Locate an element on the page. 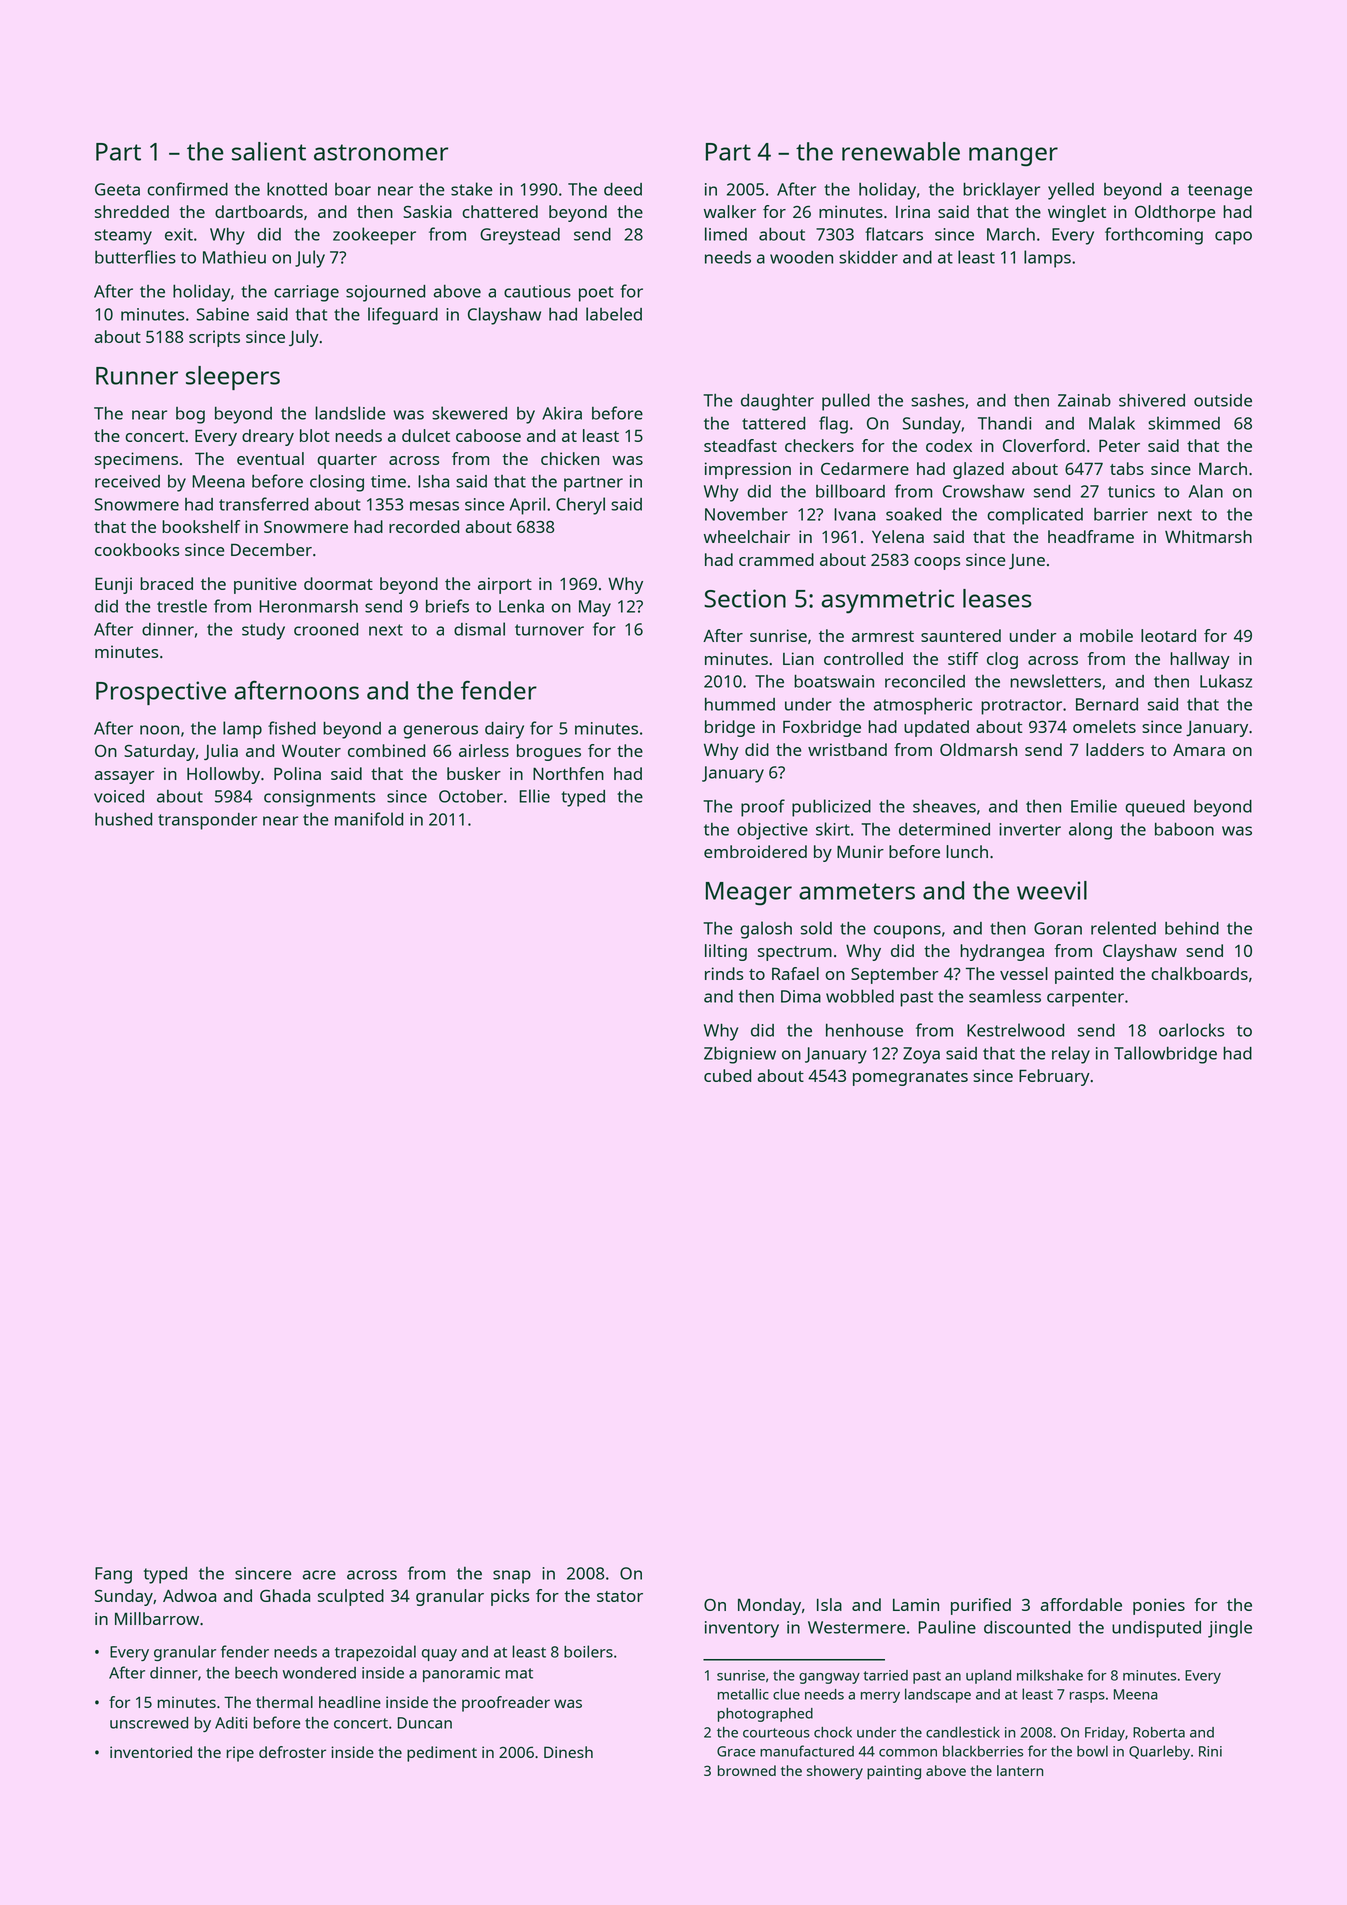 The height and width of the document is (1905, 1347). Fang is located at coordinates (113, 1575).
